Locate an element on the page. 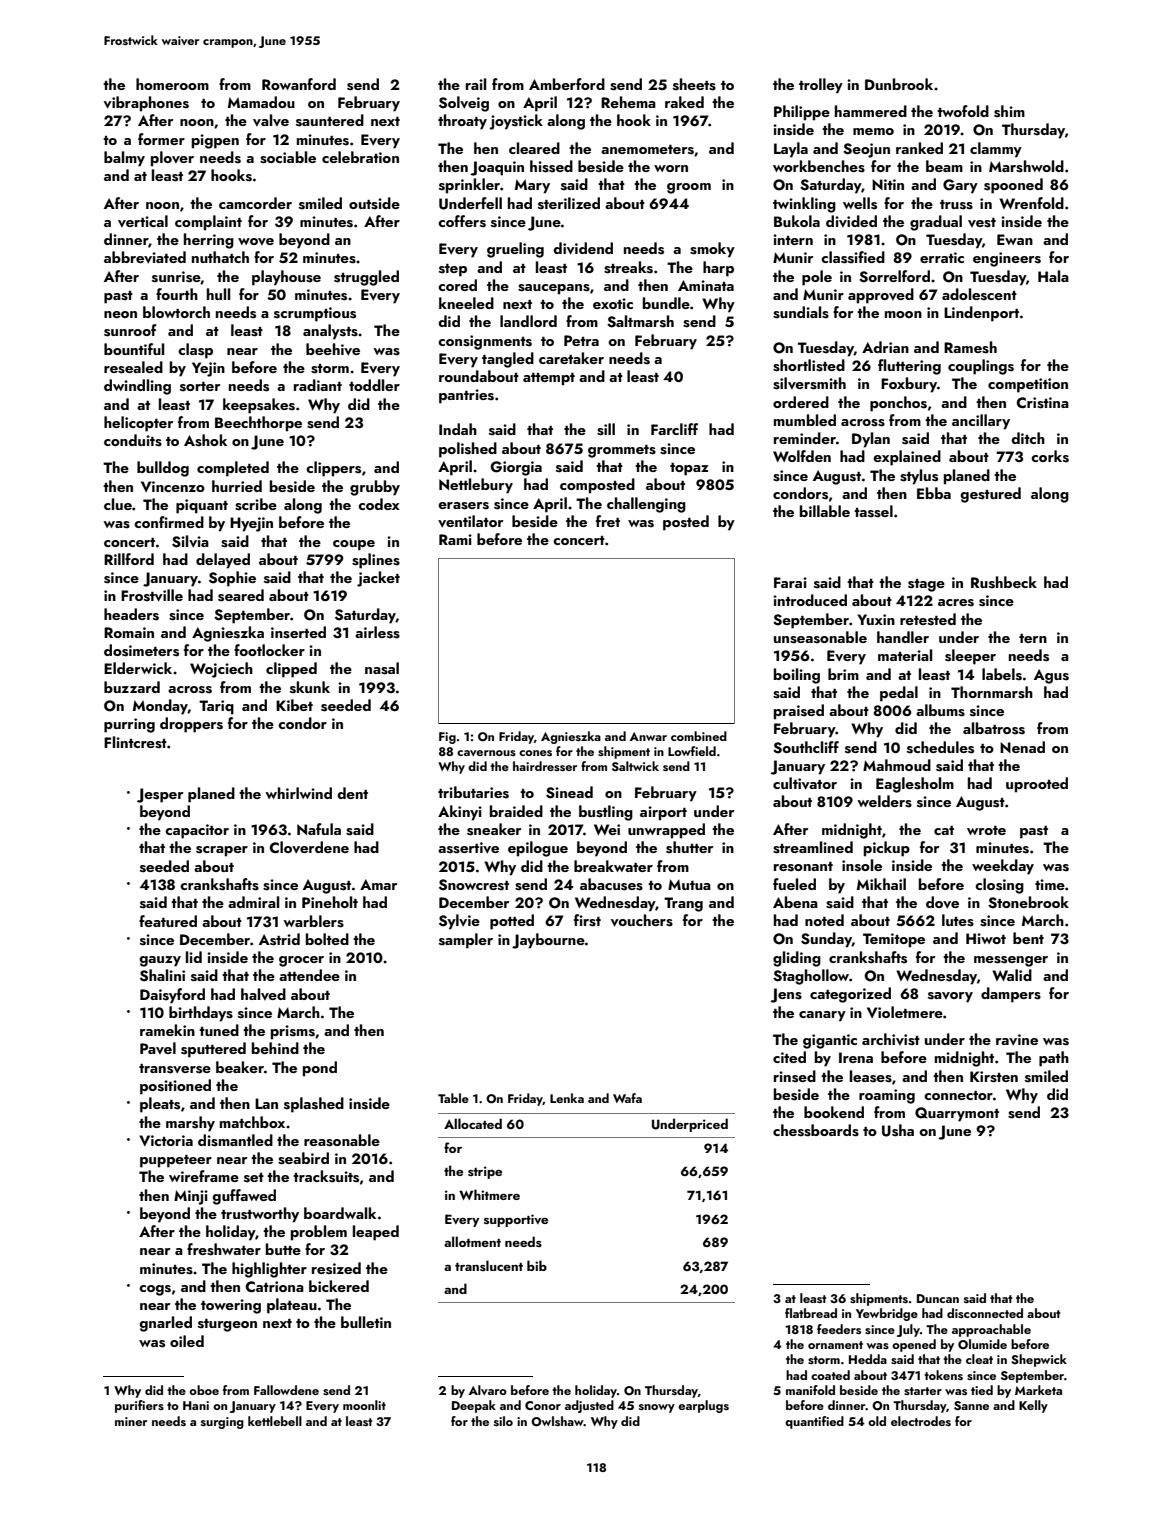  capacitor is located at coordinates (197, 831).
